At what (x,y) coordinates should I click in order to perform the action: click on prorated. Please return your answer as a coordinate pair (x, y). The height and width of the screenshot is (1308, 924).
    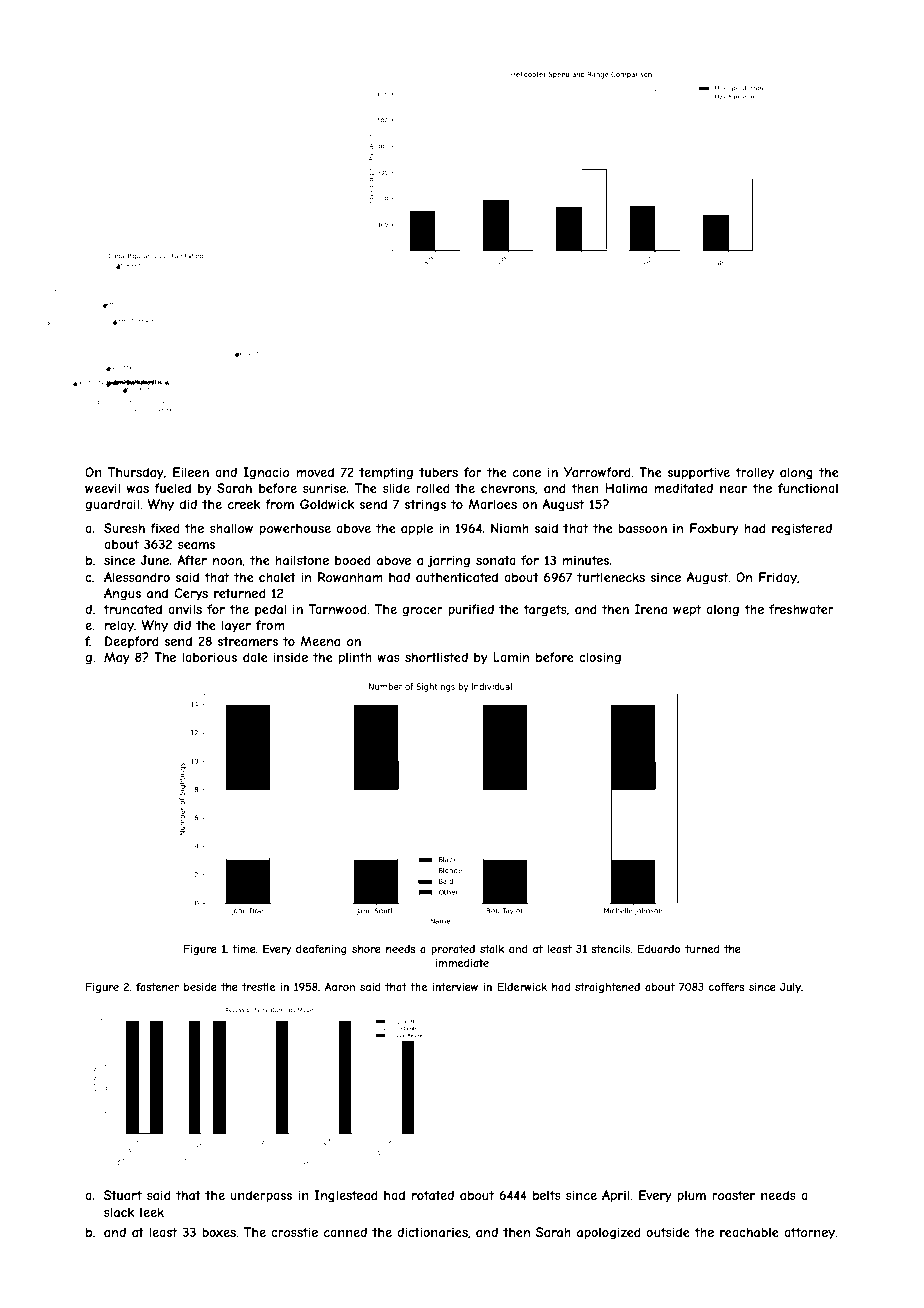
    Looking at the image, I should click on (453, 950).
